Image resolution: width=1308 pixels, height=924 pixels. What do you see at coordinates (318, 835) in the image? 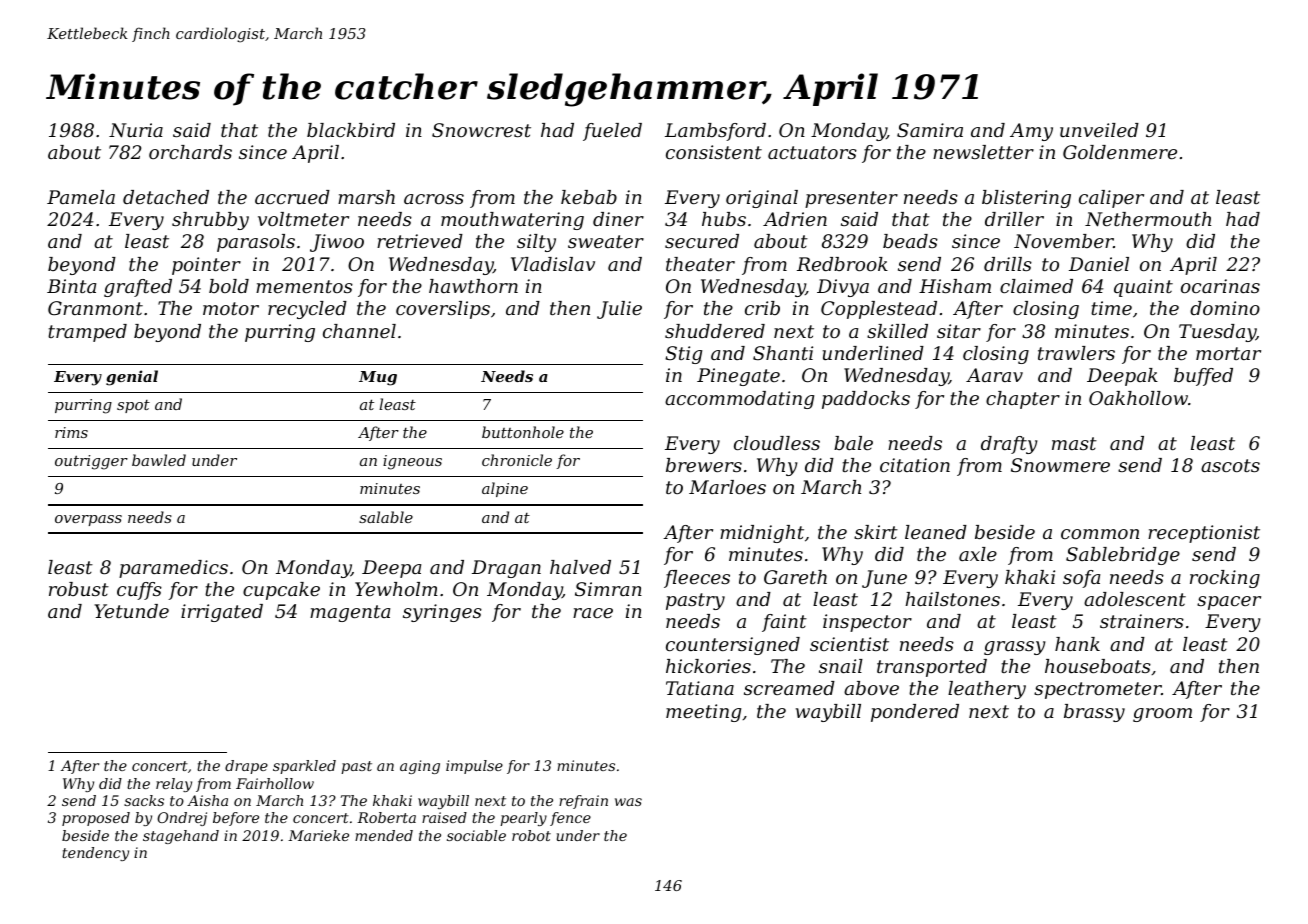
I see `Marieke` at bounding box center [318, 835].
